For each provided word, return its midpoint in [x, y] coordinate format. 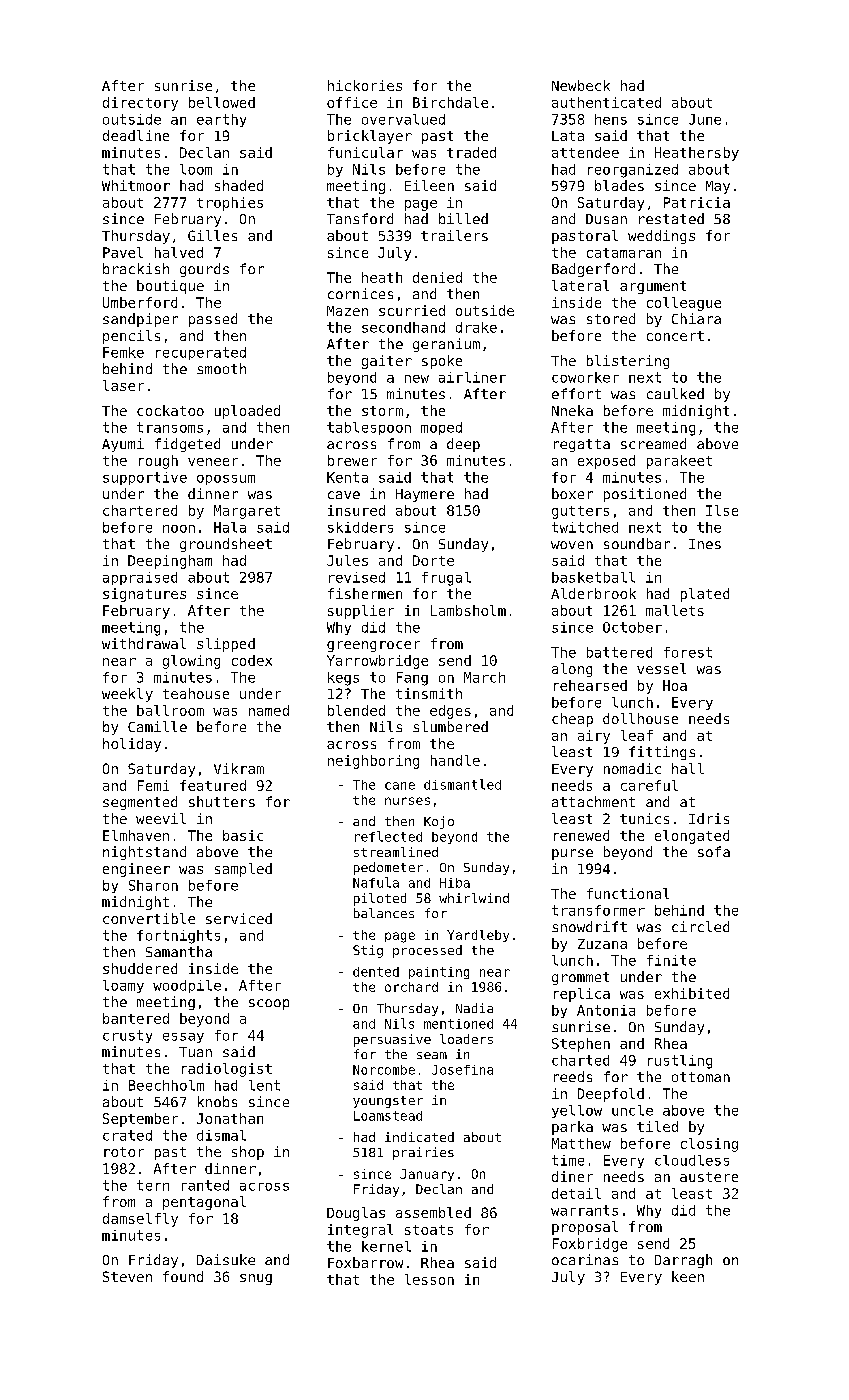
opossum [226, 480]
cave [344, 495]
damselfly [140, 1220]
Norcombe [384, 1070]
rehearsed [590, 685]
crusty [127, 1036]
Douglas [356, 1214]
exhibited [692, 993]
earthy [221, 120]
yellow [577, 1111]
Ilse [722, 510]
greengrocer [373, 646]
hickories [365, 85]
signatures [144, 595]
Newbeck [581, 85]
